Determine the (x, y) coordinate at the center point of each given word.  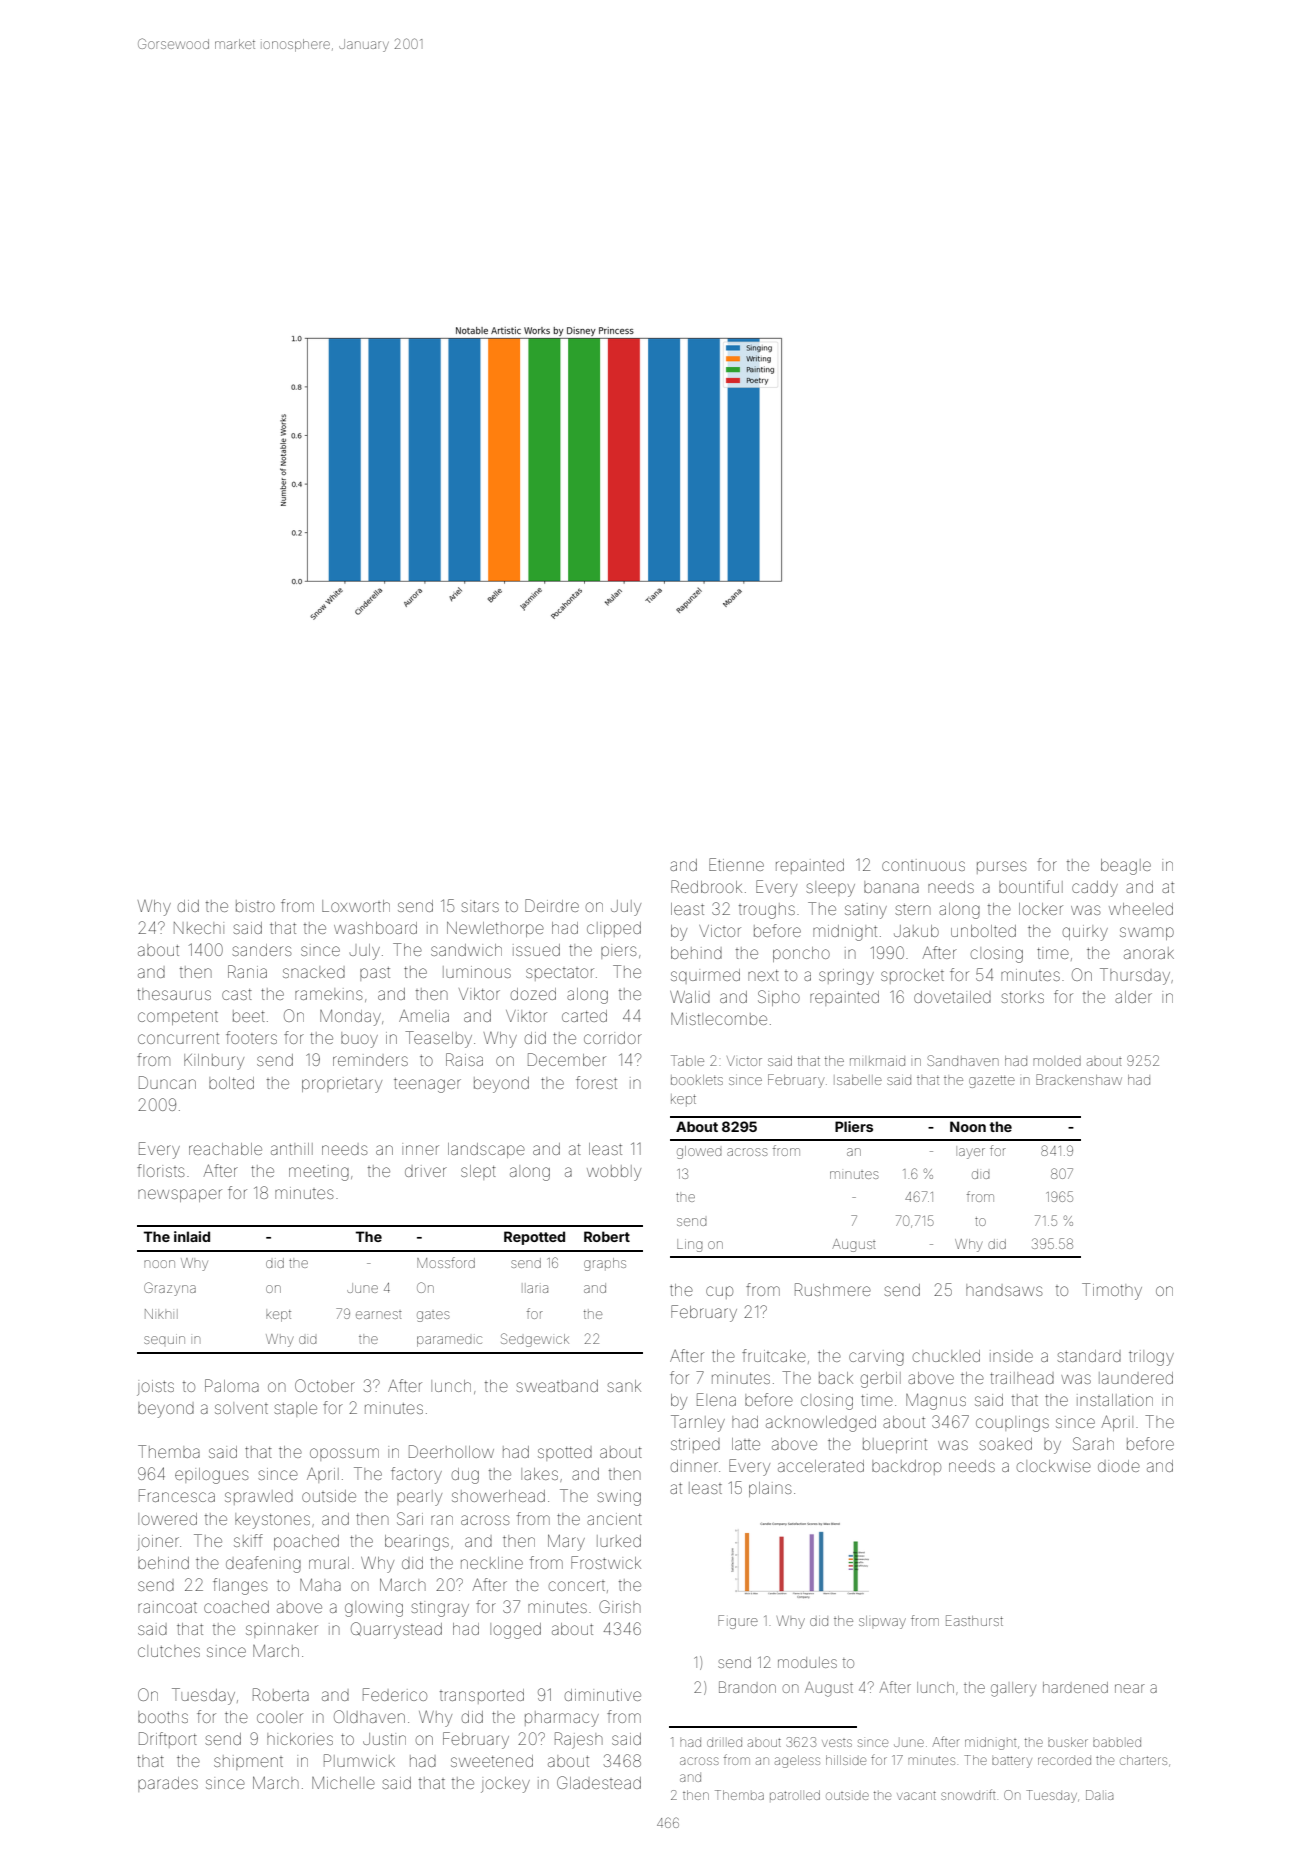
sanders (262, 950)
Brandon (747, 1687)
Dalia (1099, 1795)
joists (155, 1388)
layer (972, 1153)
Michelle (343, 1782)
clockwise (1054, 1466)
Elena (716, 1399)
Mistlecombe (719, 1018)
